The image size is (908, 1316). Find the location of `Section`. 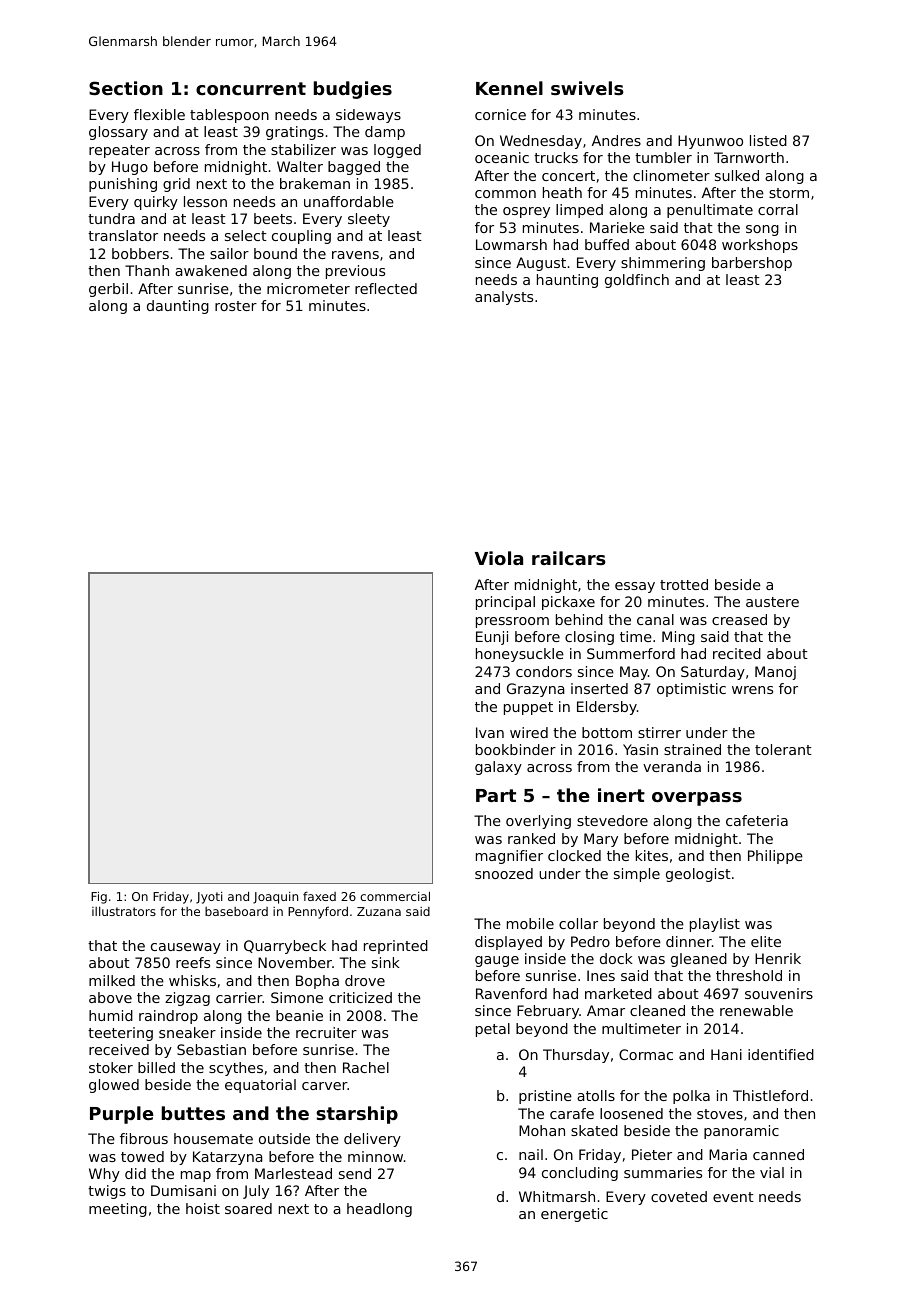

Section is located at coordinates (126, 88).
